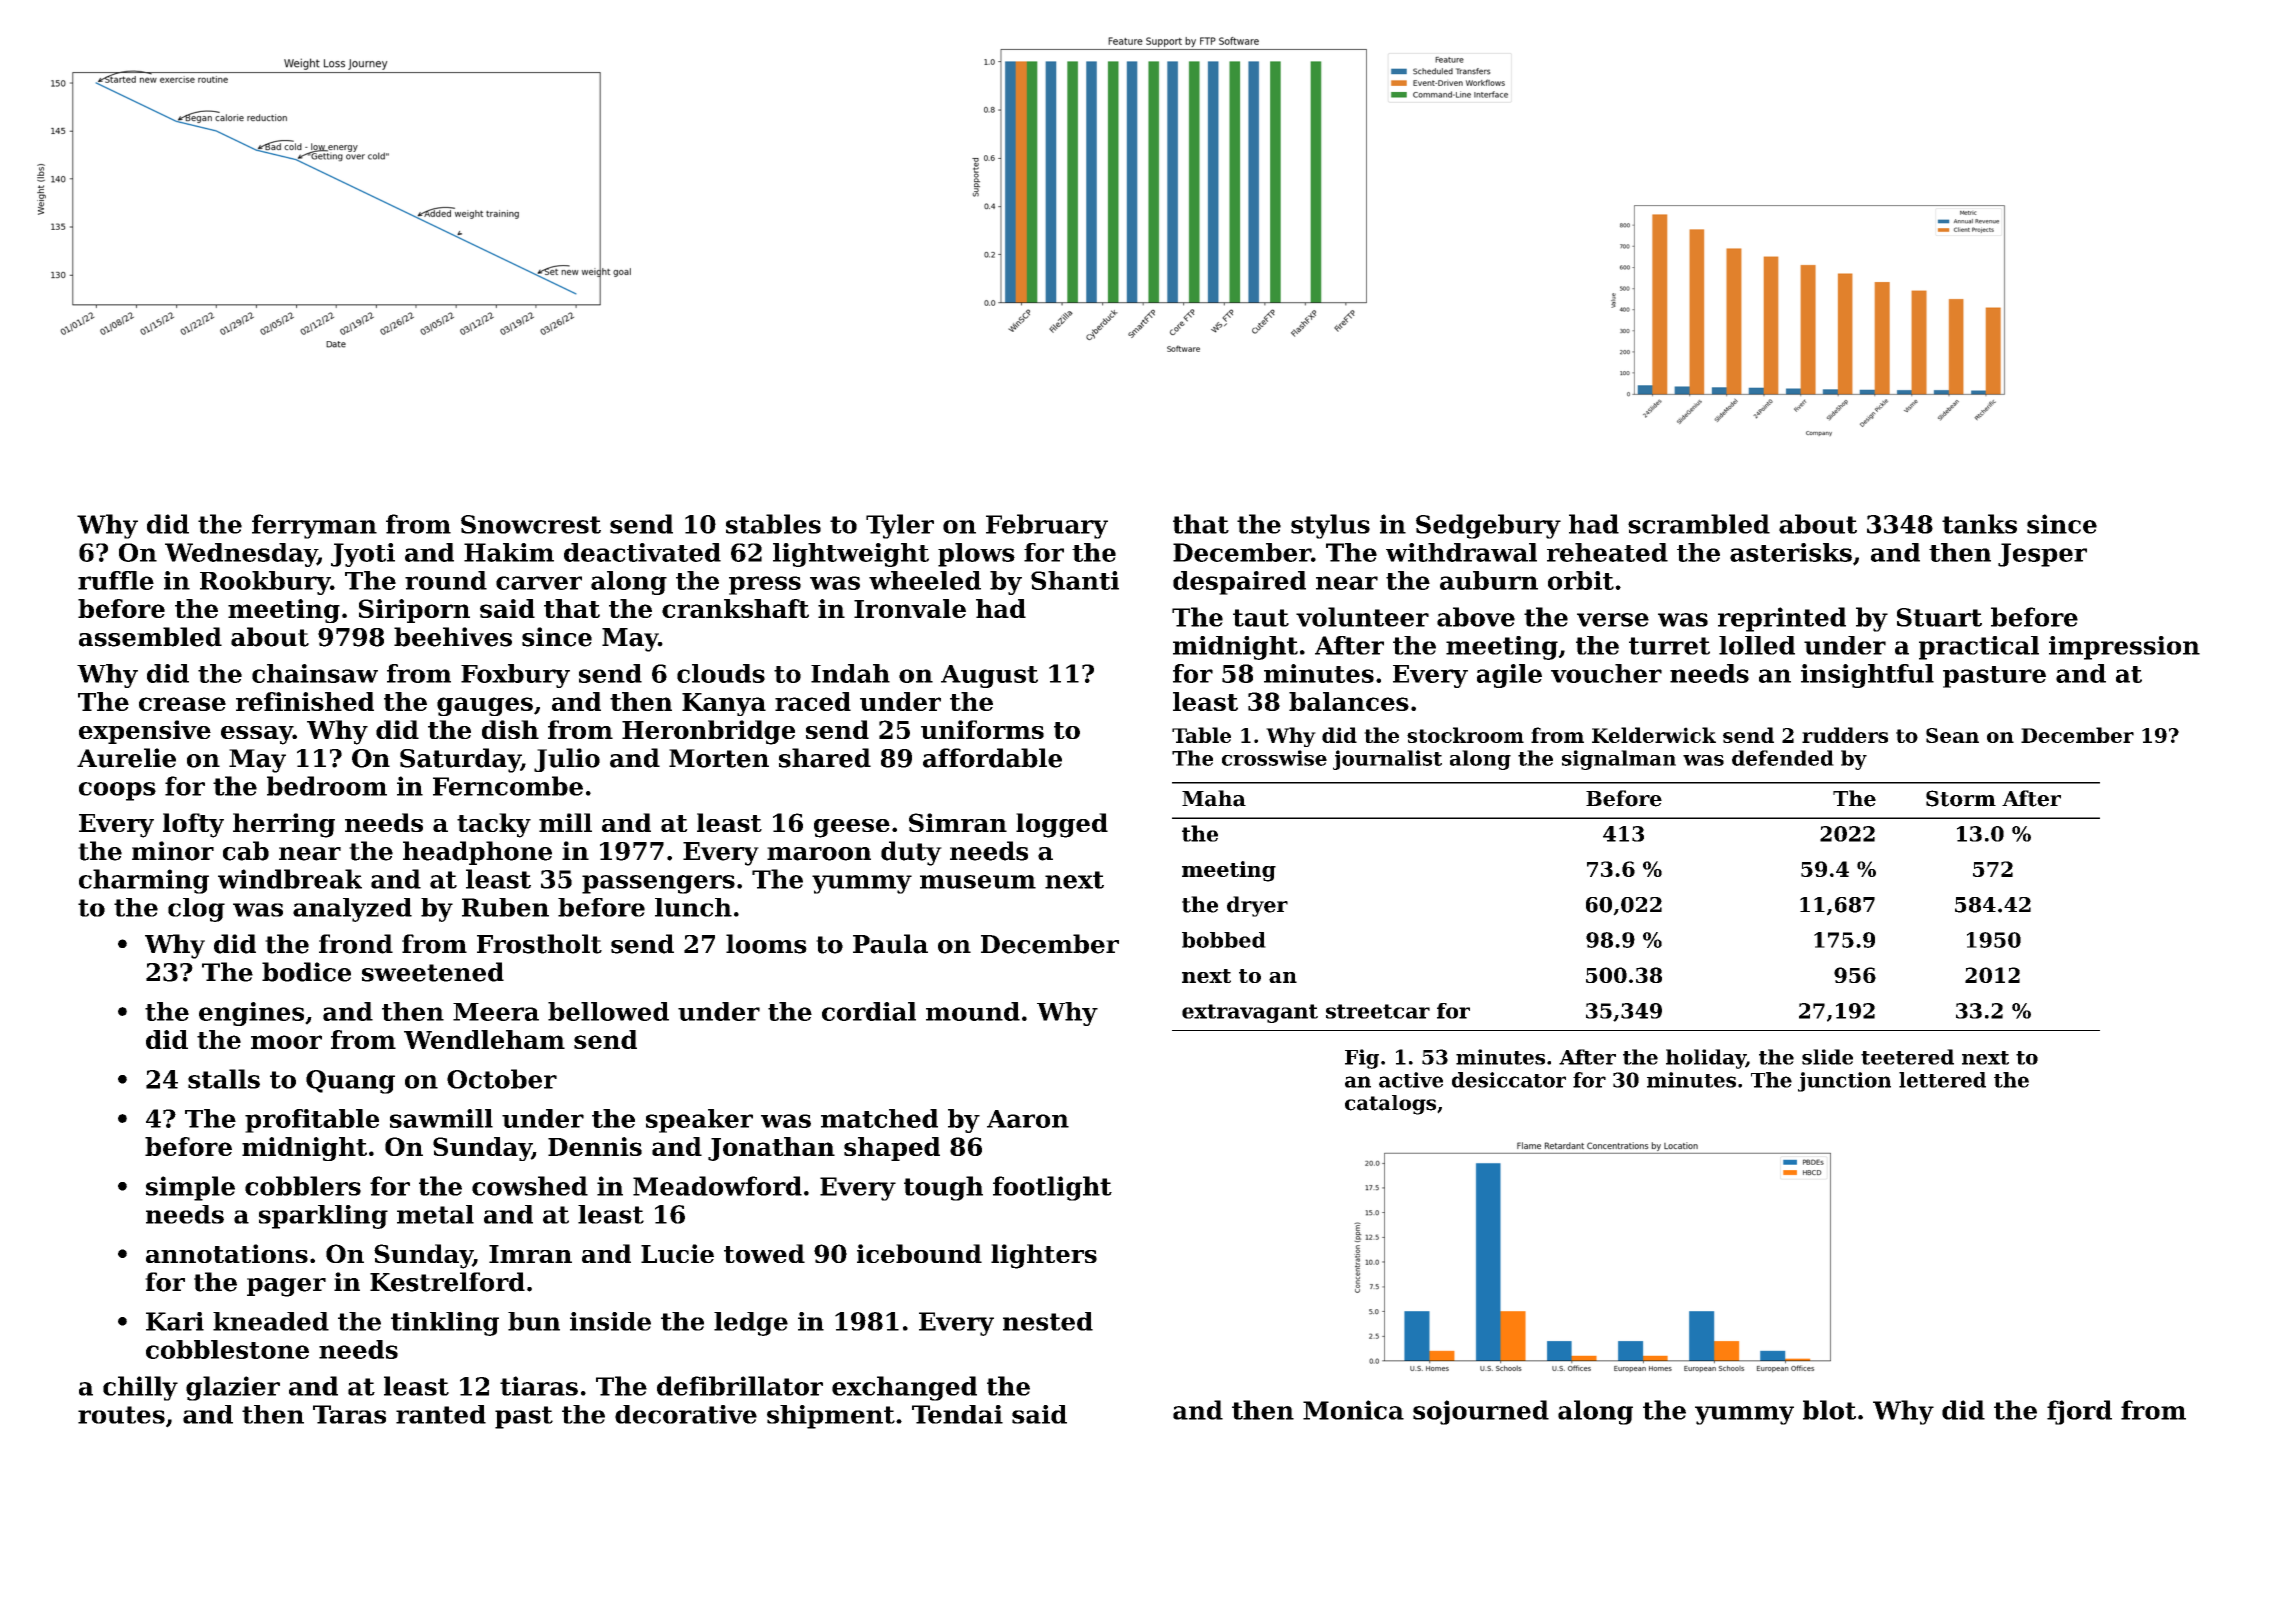  I want to click on ruffle, so click(116, 580).
